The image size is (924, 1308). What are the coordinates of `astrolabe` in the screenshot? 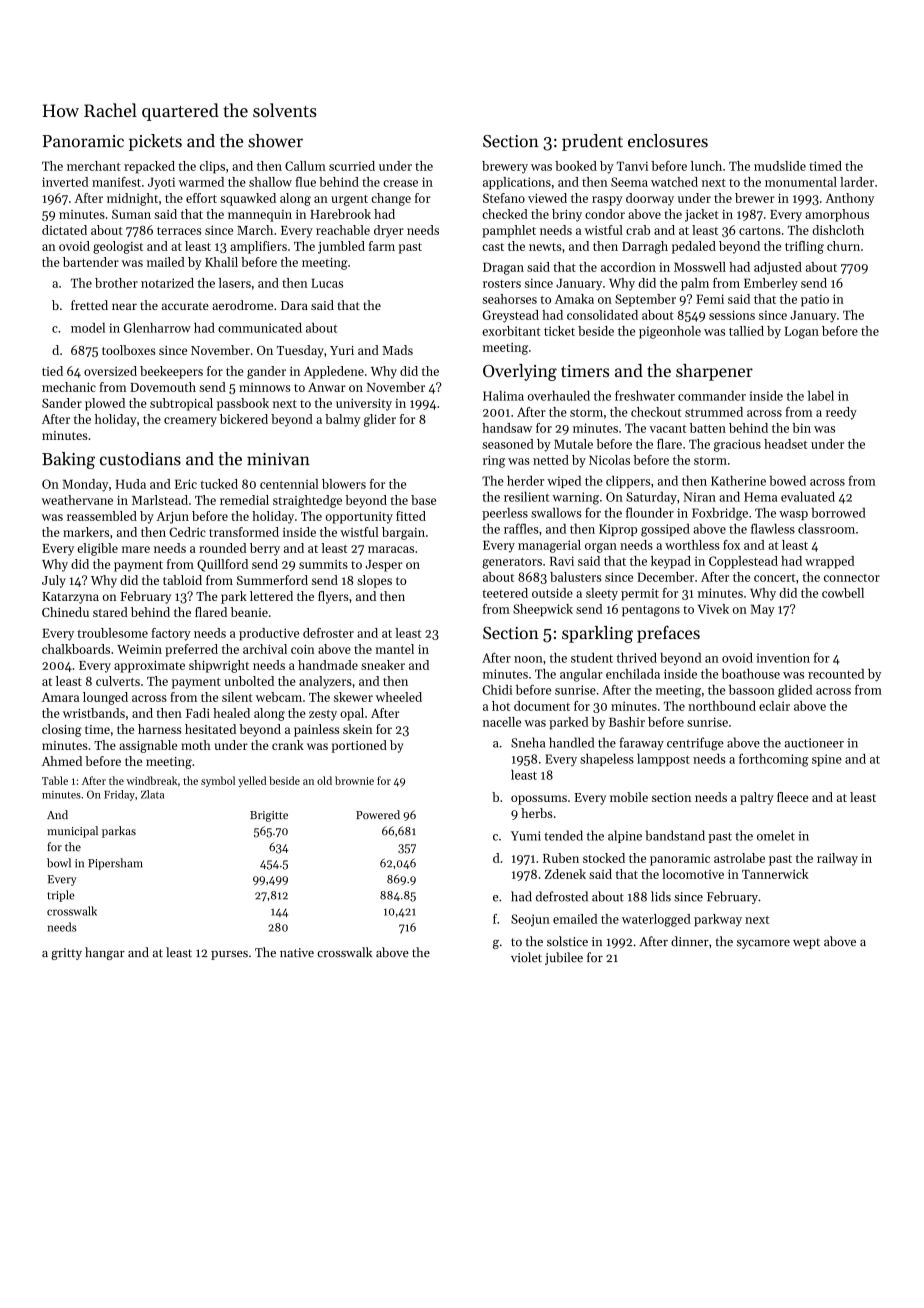 It's located at (739, 858).
